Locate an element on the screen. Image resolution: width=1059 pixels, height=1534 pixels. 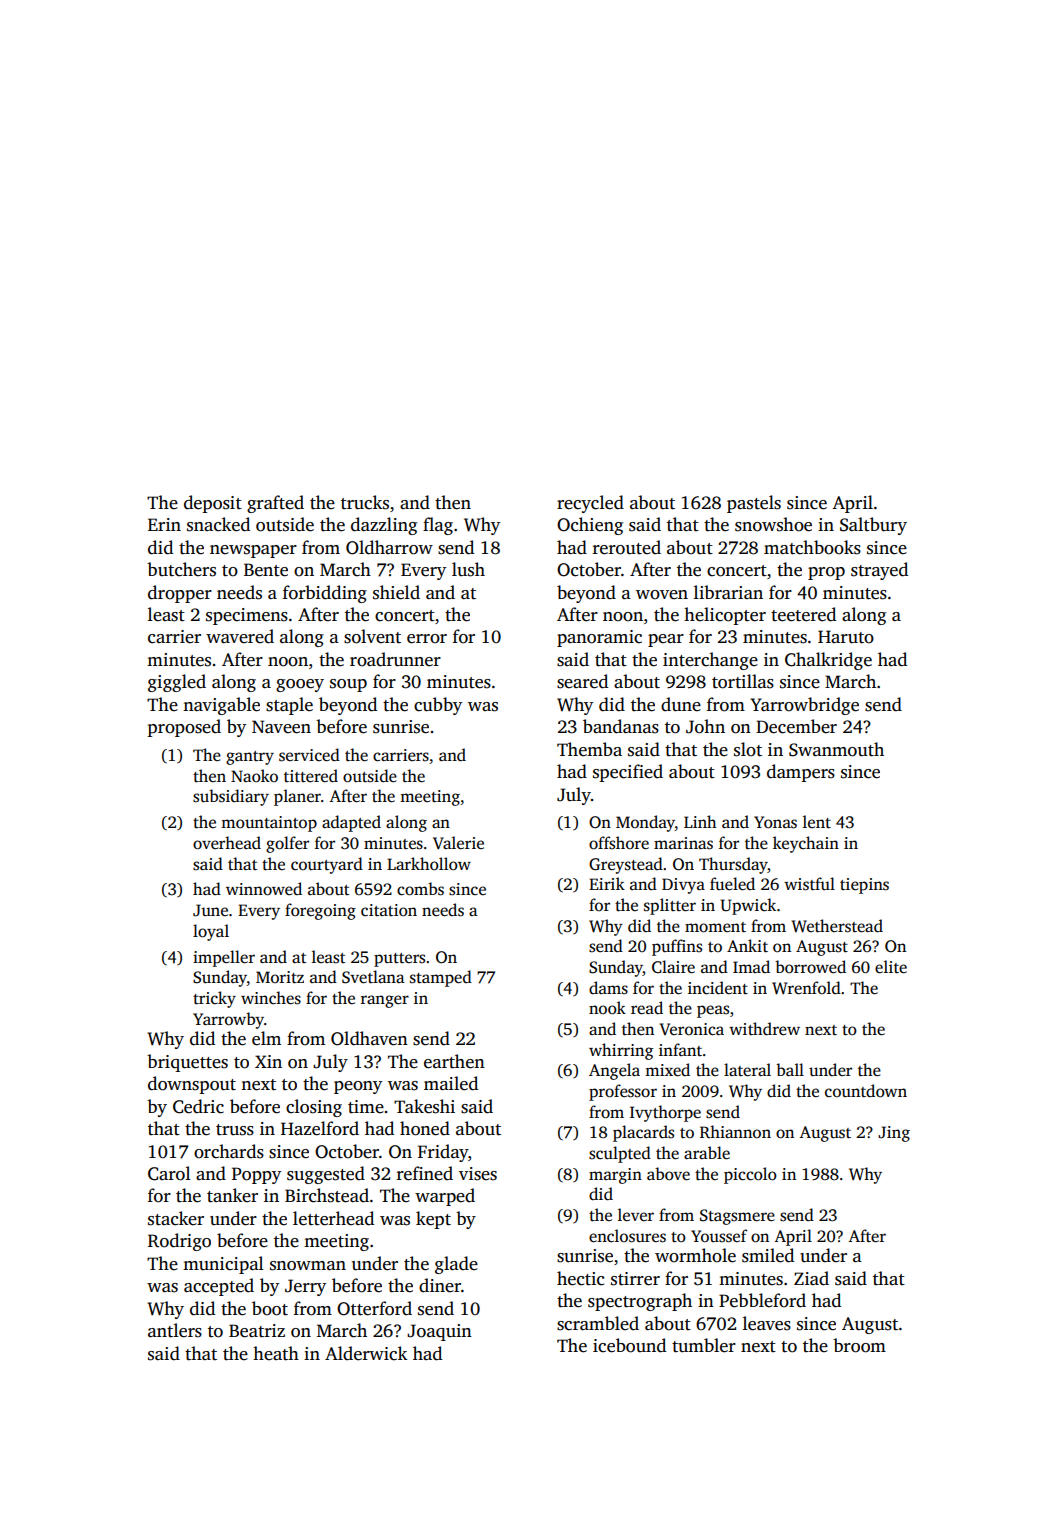
dams is located at coordinates (608, 988).
